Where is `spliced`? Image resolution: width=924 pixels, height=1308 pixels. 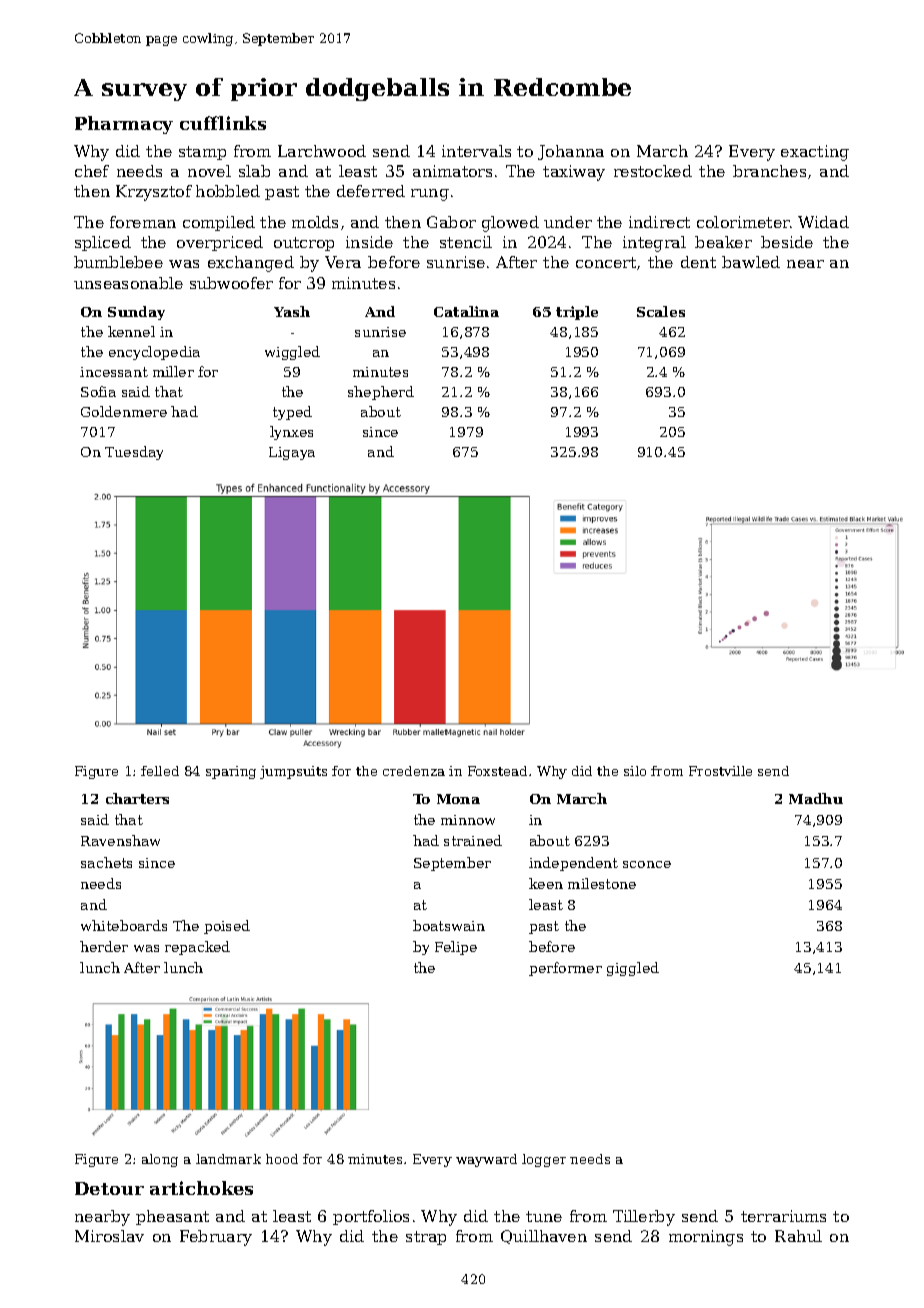
spliced is located at coordinates (103, 243).
